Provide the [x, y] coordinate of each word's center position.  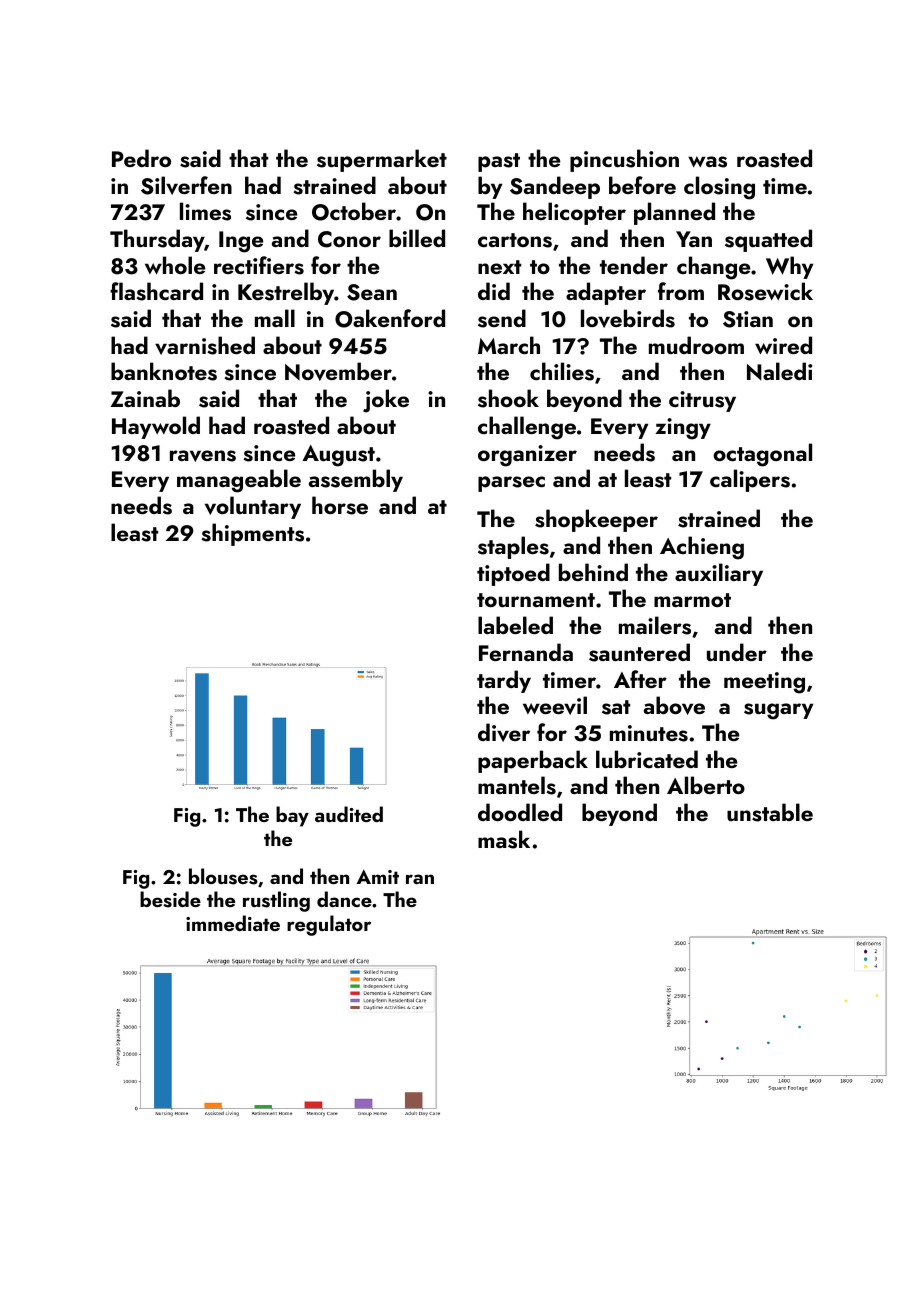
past [499, 162]
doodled [520, 812]
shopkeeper [596, 520]
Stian [748, 319]
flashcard [156, 291]
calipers [750, 480]
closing [719, 188]
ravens [203, 456]
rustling [276, 901]
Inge [241, 242]
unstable [770, 812]
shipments [252, 534]
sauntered [639, 652]
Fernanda [526, 652]
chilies [562, 371]
